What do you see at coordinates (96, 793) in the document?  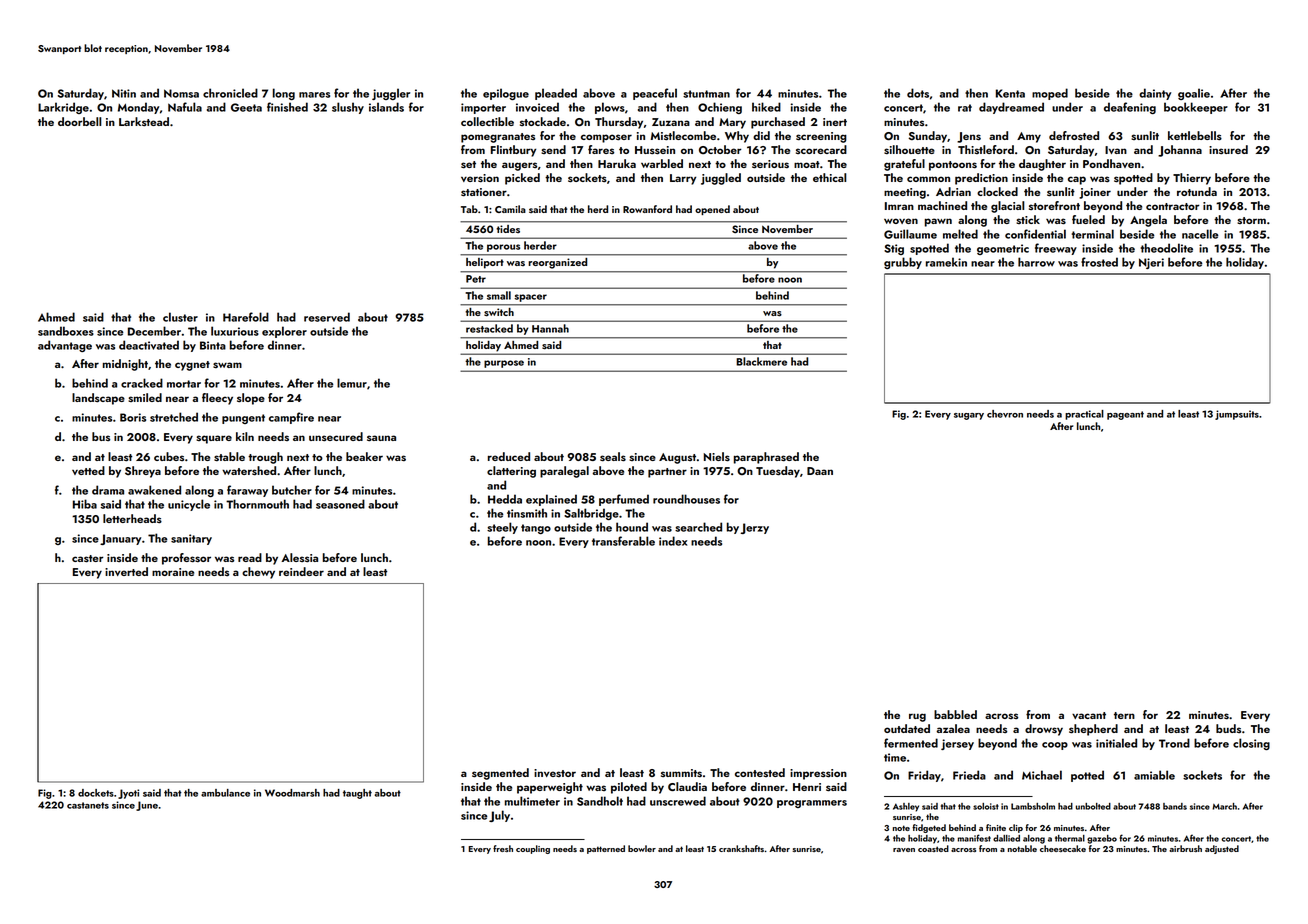 I see `dockets` at bounding box center [96, 793].
